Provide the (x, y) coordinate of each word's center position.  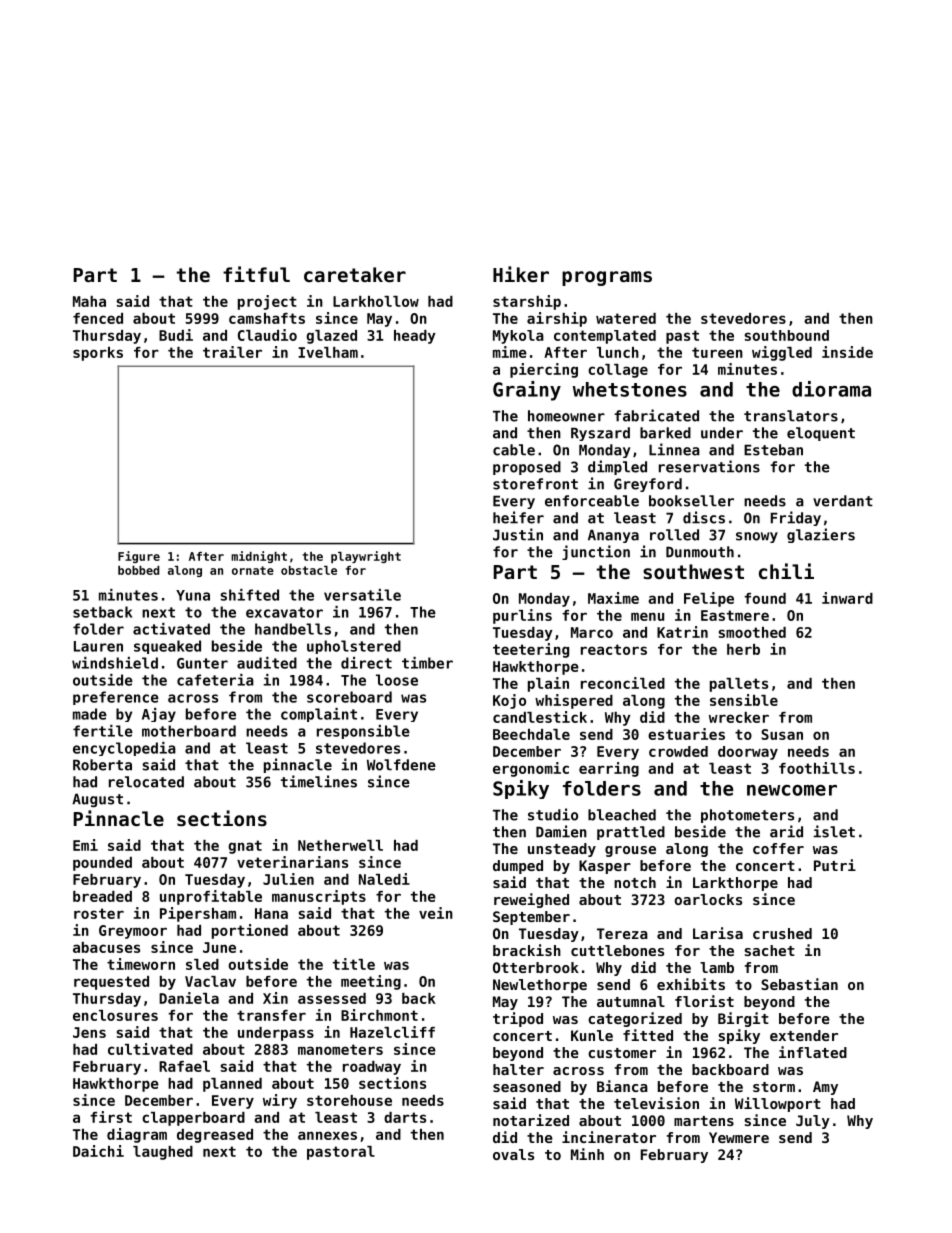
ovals (513, 1154)
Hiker (521, 274)
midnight (259, 557)
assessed (332, 998)
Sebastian (799, 984)
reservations (709, 466)
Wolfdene (401, 765)
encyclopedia (124, 749)
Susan (782, 734)
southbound (787, 335)
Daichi (98, 1151)
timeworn (141, 964)
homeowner (566, 416)
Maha (89, 301)
